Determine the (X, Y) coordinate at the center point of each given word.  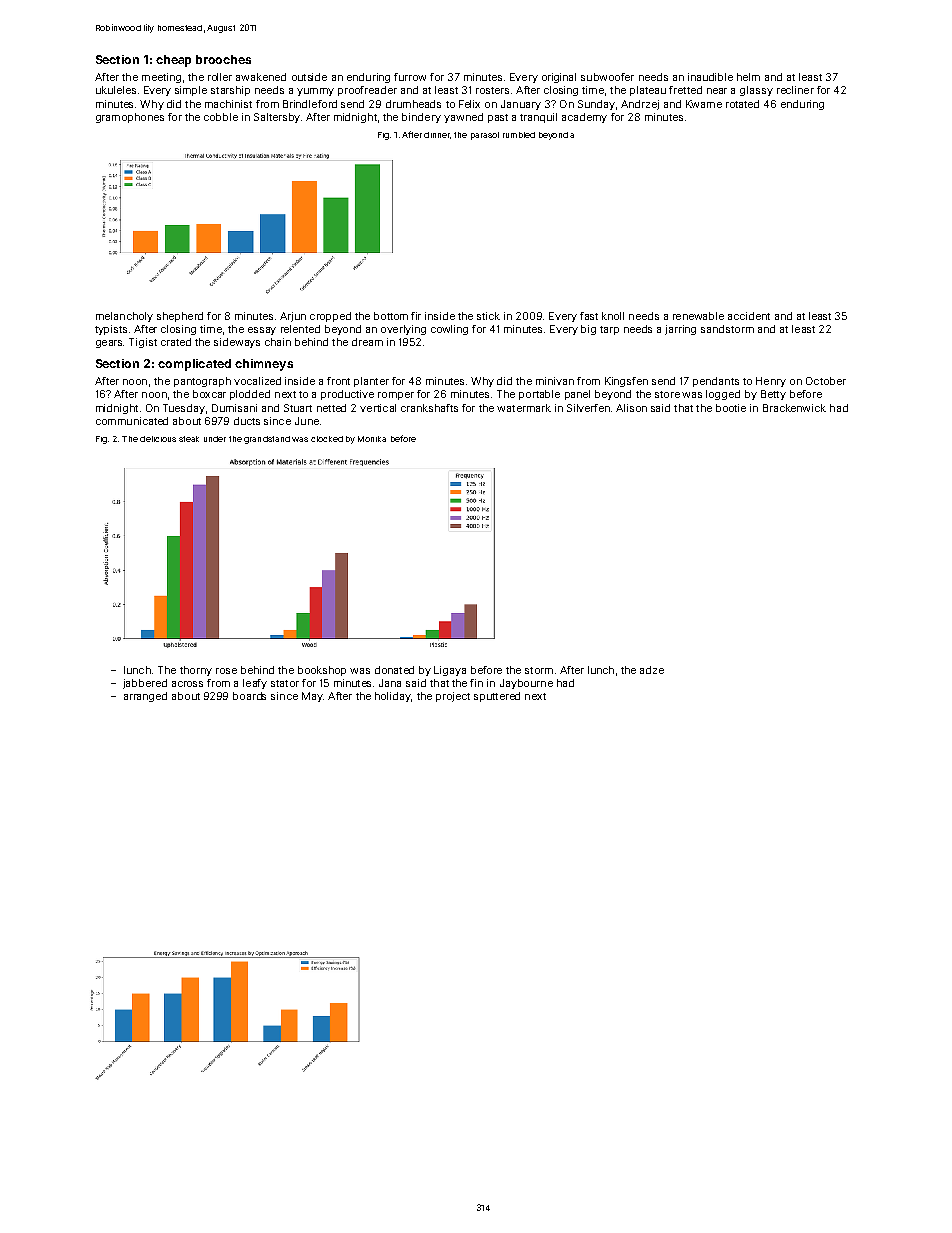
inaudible (710, 77)
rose (226, 671)
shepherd (180, 317)
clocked (327, 439)
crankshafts (429, 408)
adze (652, 670)
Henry (771, 382)
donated (394, 670)
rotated (742, 104)
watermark (524, 408)
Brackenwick (794, 408)
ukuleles (116, 90)
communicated (132, 421)
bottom (391, 316)
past (498, 118)
